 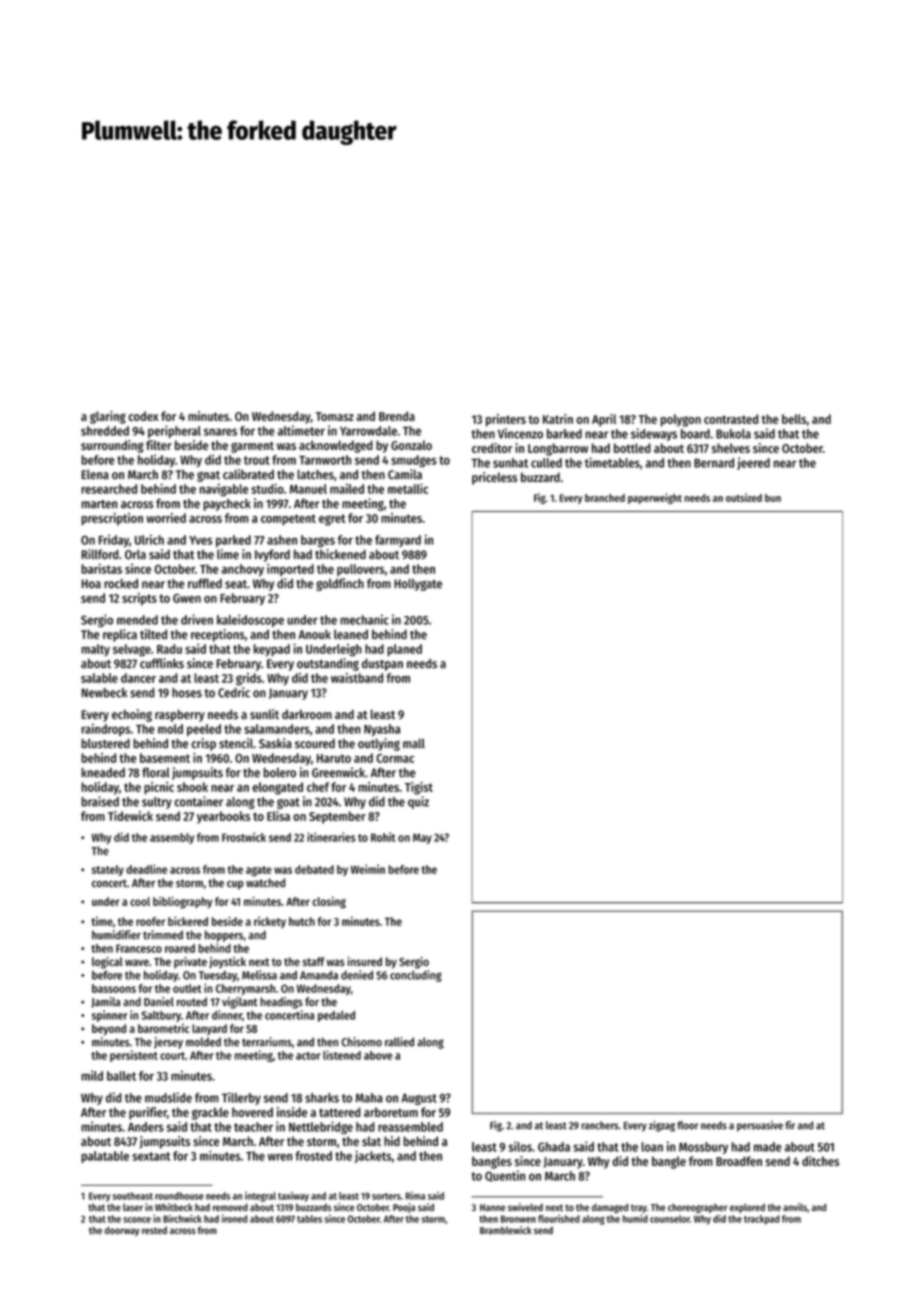 I want to click on Rima, so click(x=415, y=1196).
